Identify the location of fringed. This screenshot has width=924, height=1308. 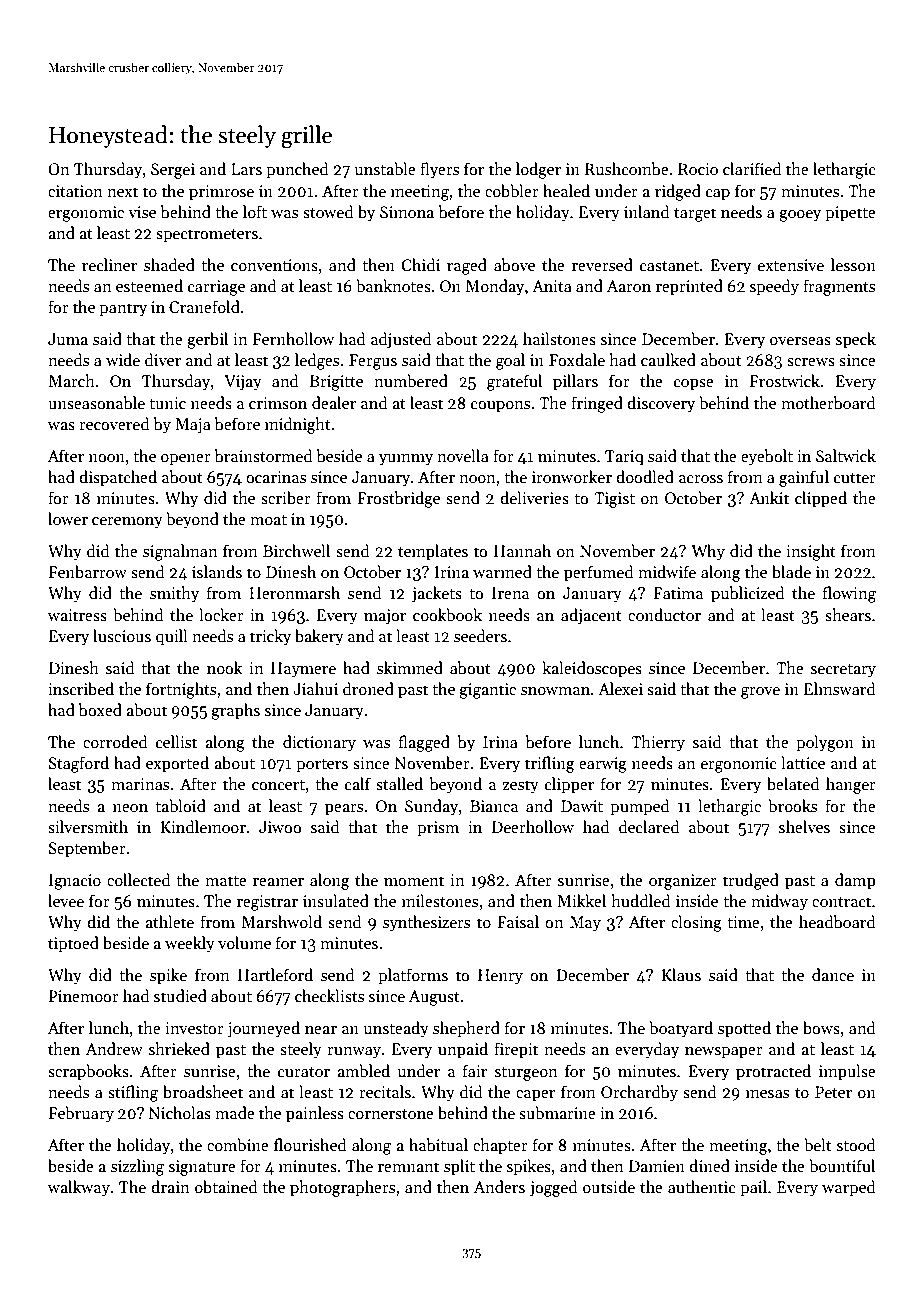
(597, 404).
